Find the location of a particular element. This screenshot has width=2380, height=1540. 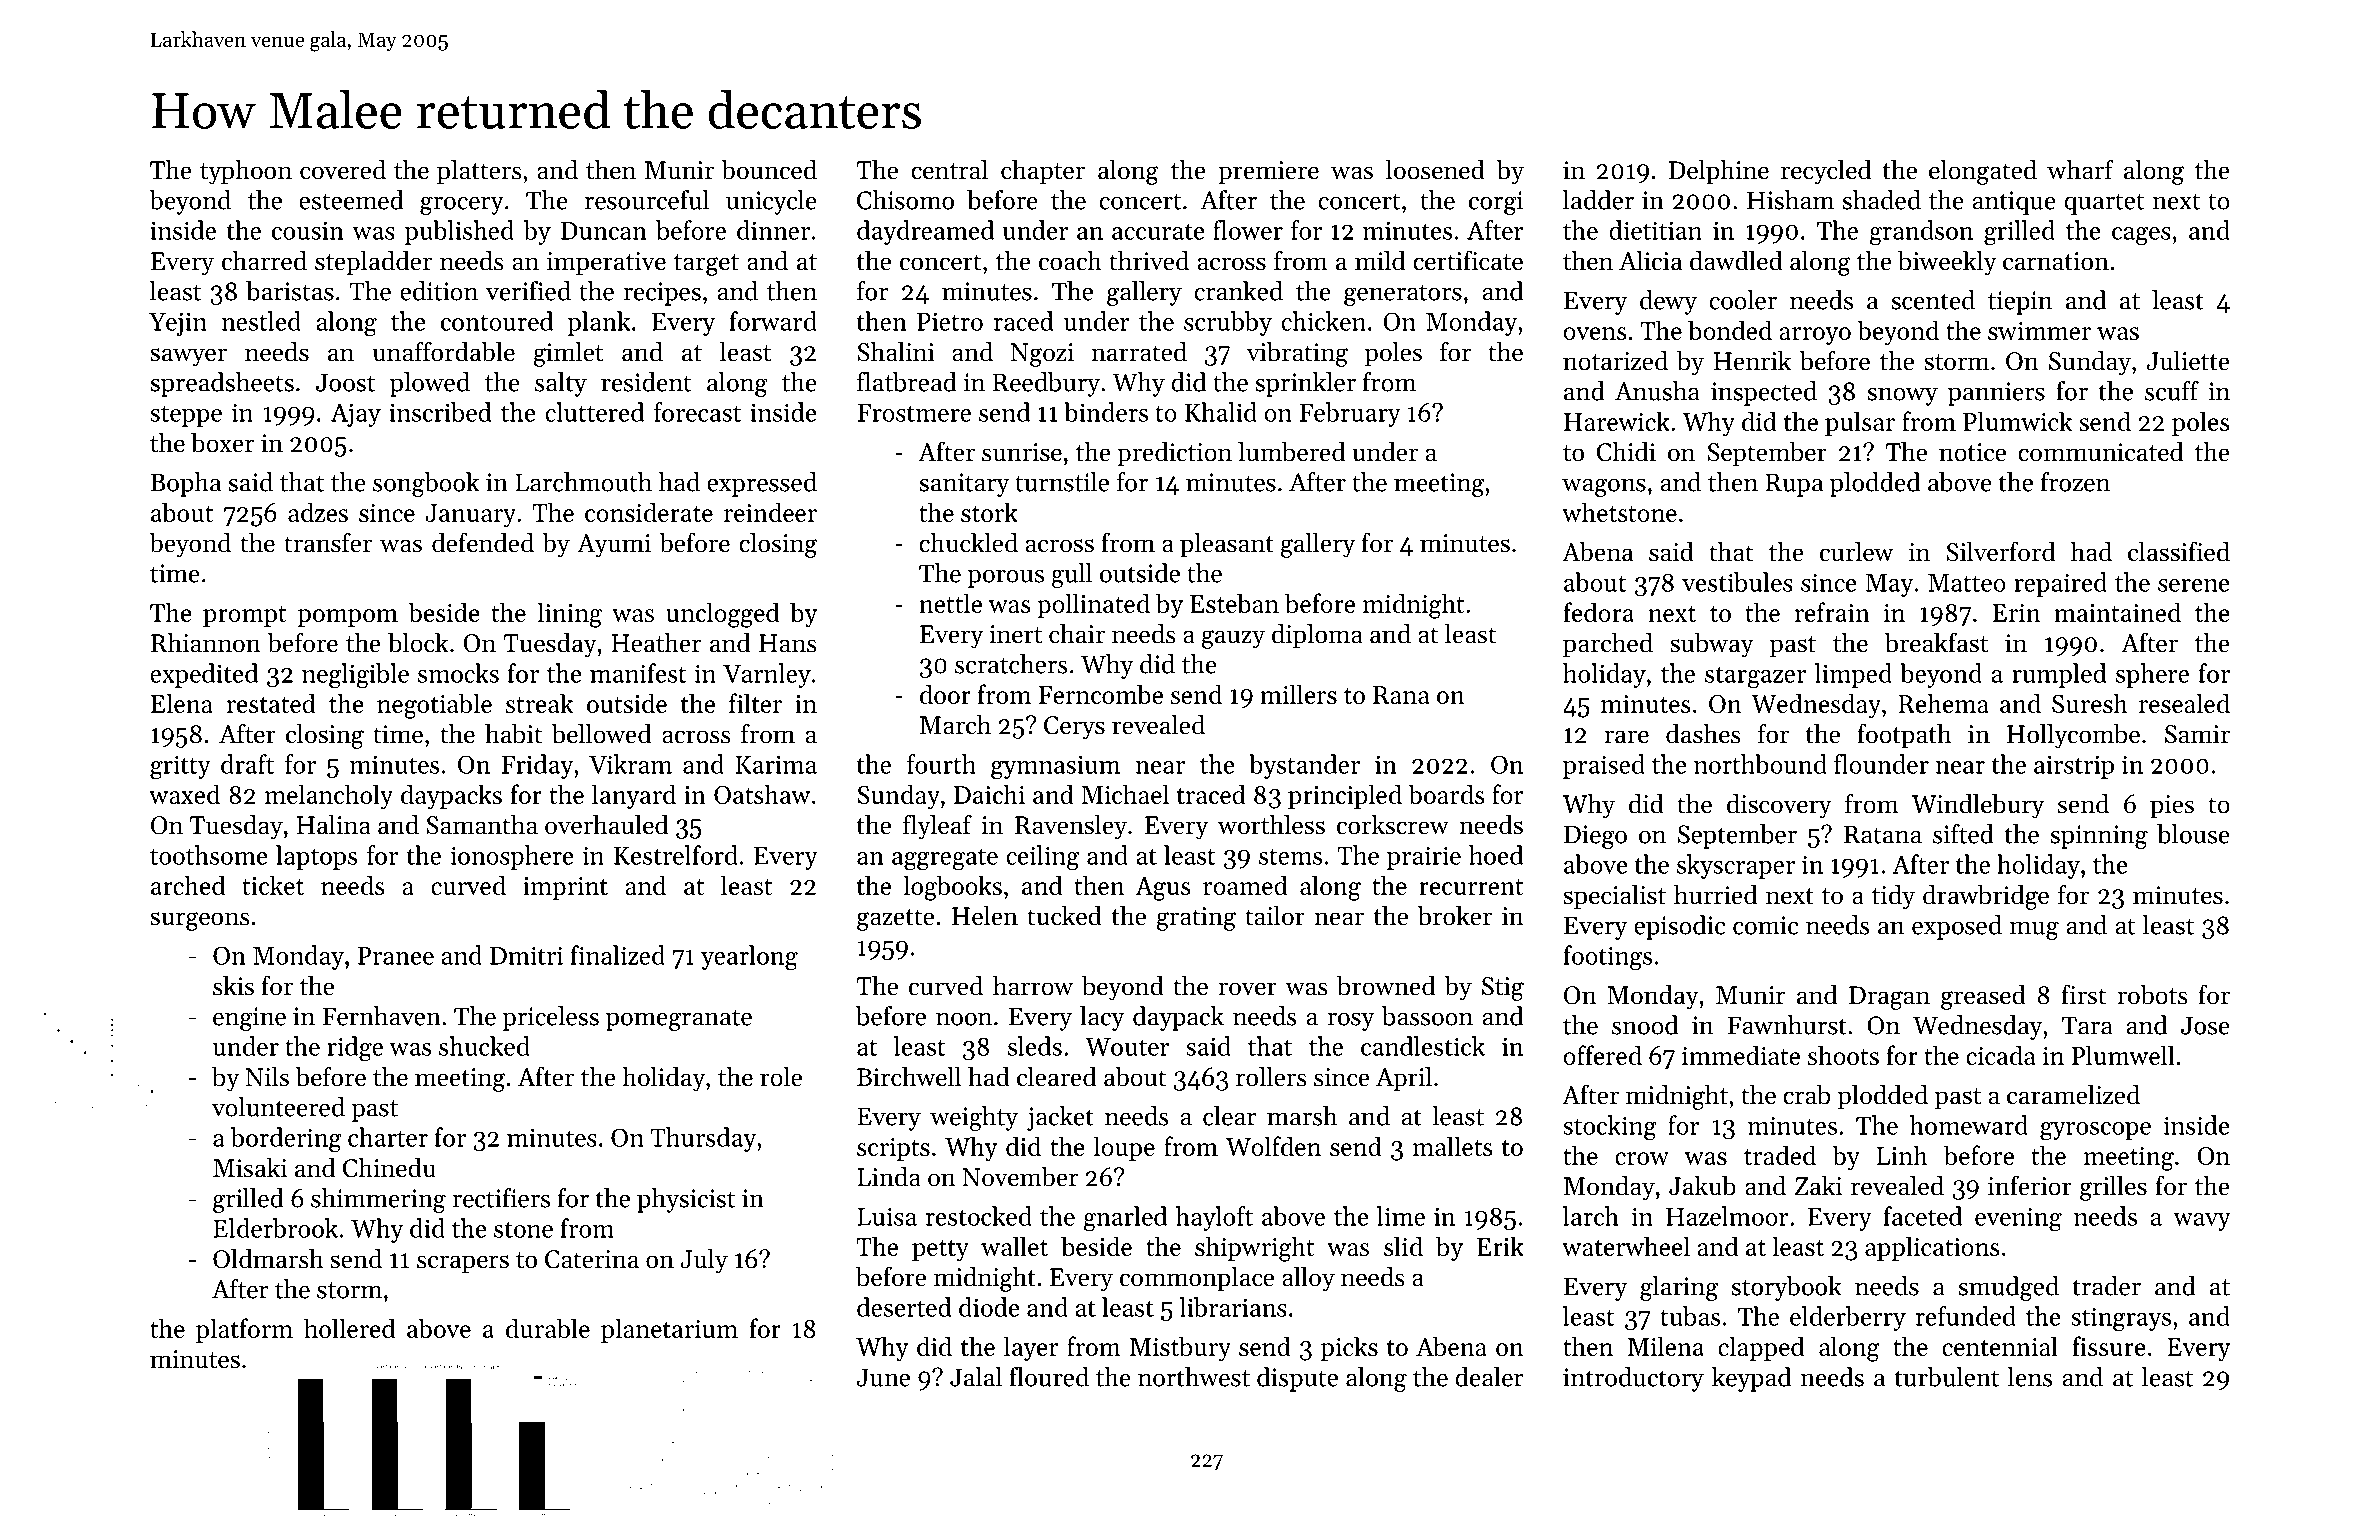

Misaki is located at coordinates (250, 1168).
